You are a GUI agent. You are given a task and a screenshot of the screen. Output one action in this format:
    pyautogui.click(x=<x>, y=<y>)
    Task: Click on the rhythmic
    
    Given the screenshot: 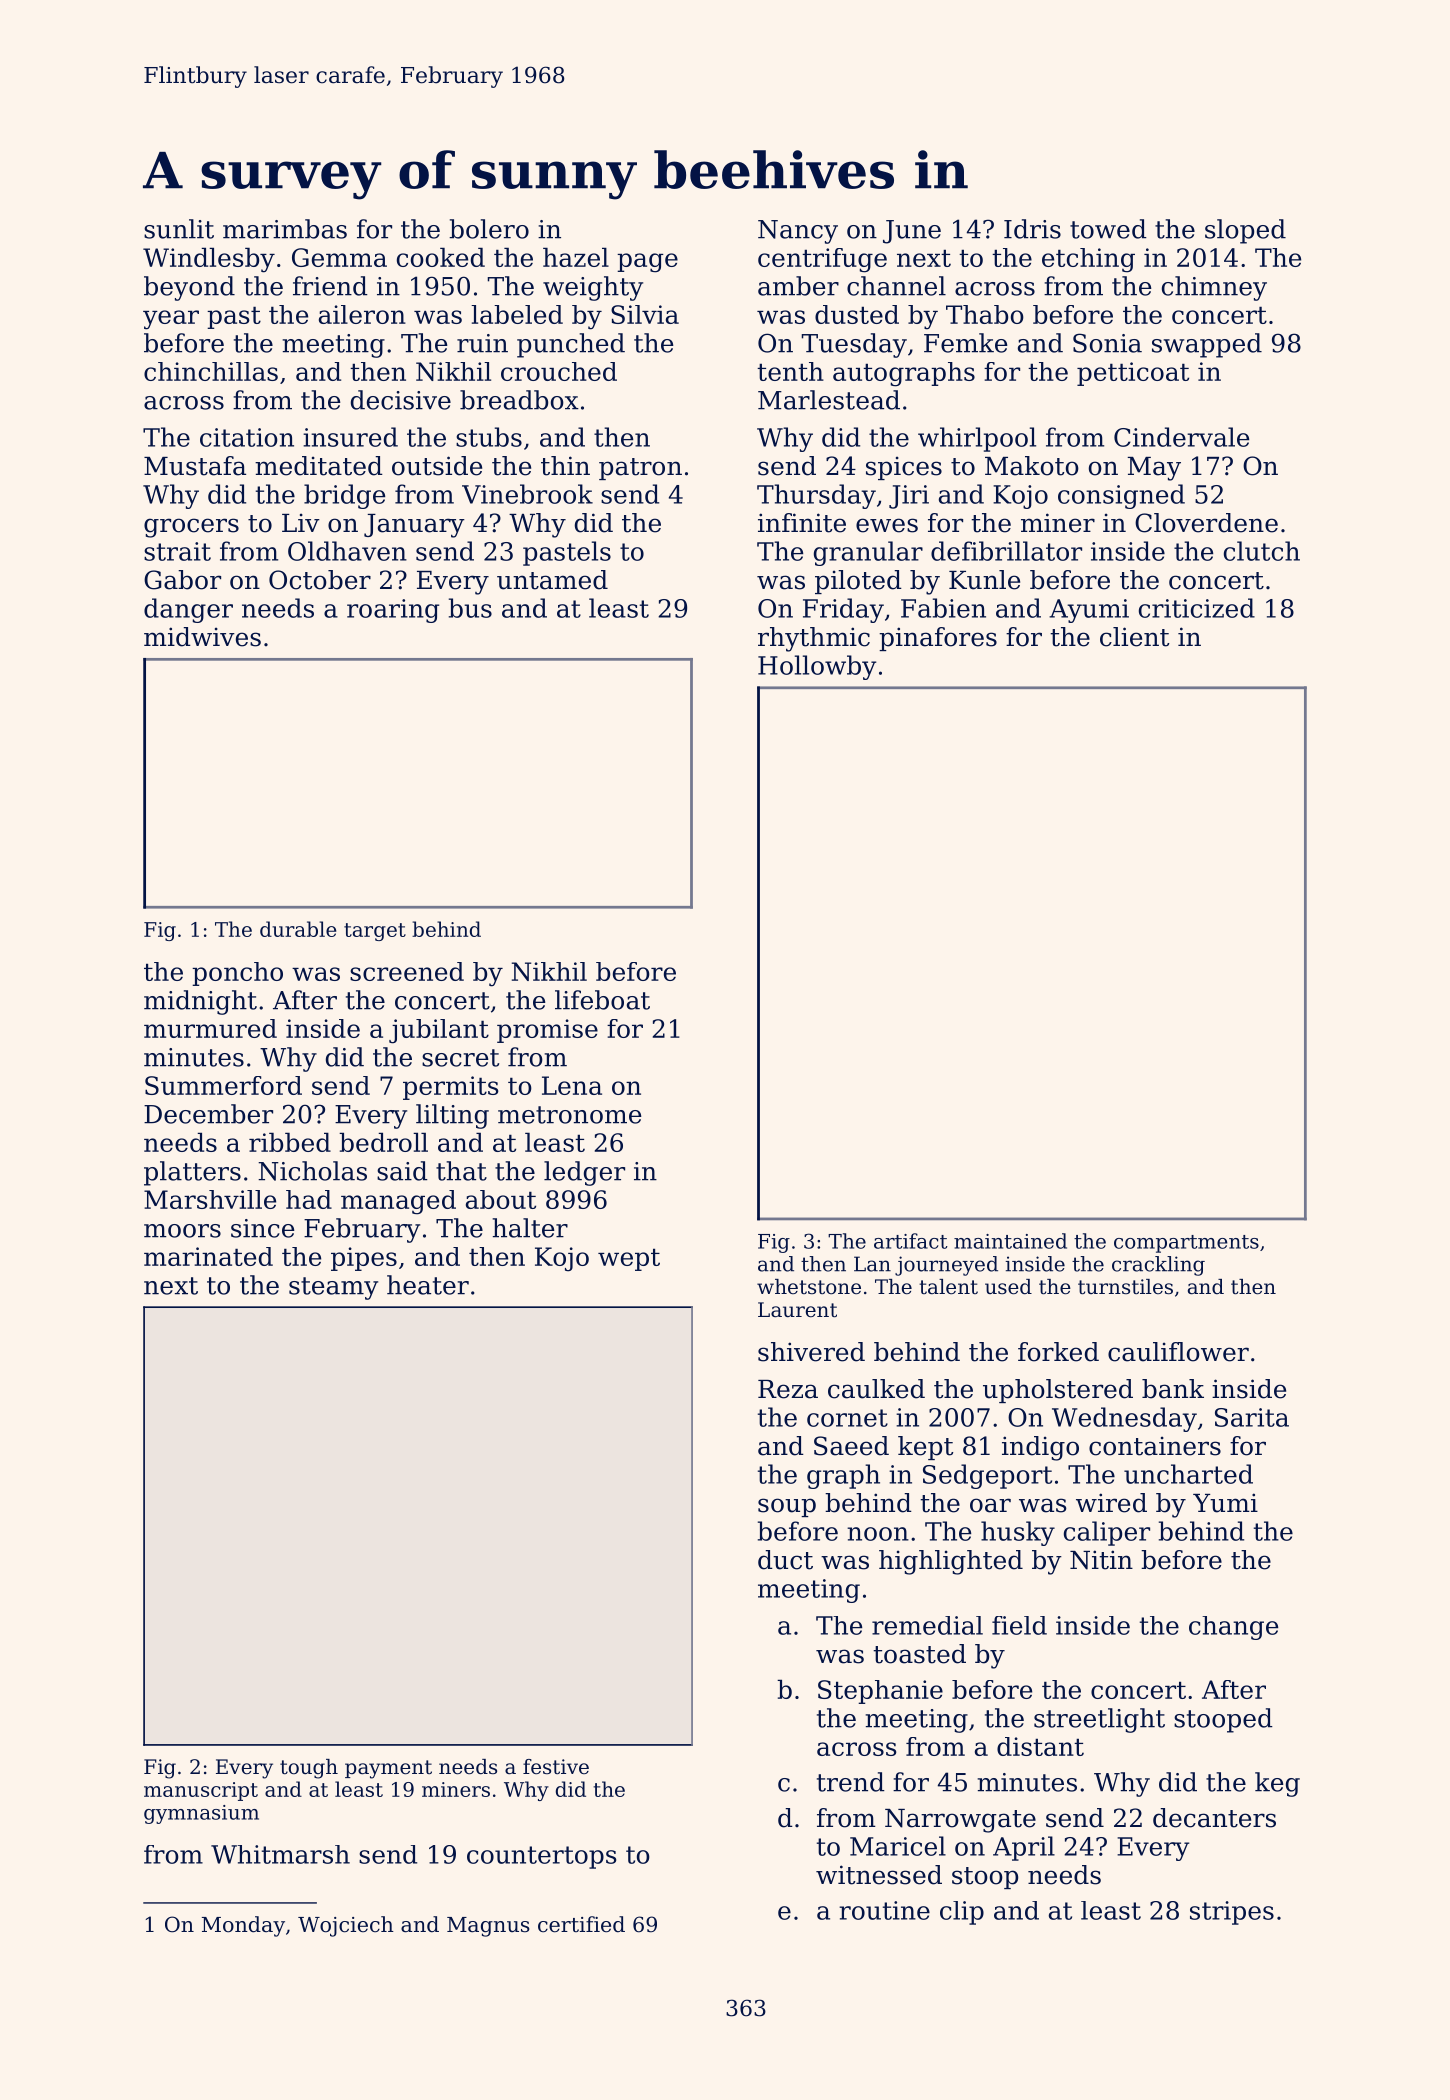 What is the action you would take?
    pyautogui.click(x=814, y=639)
